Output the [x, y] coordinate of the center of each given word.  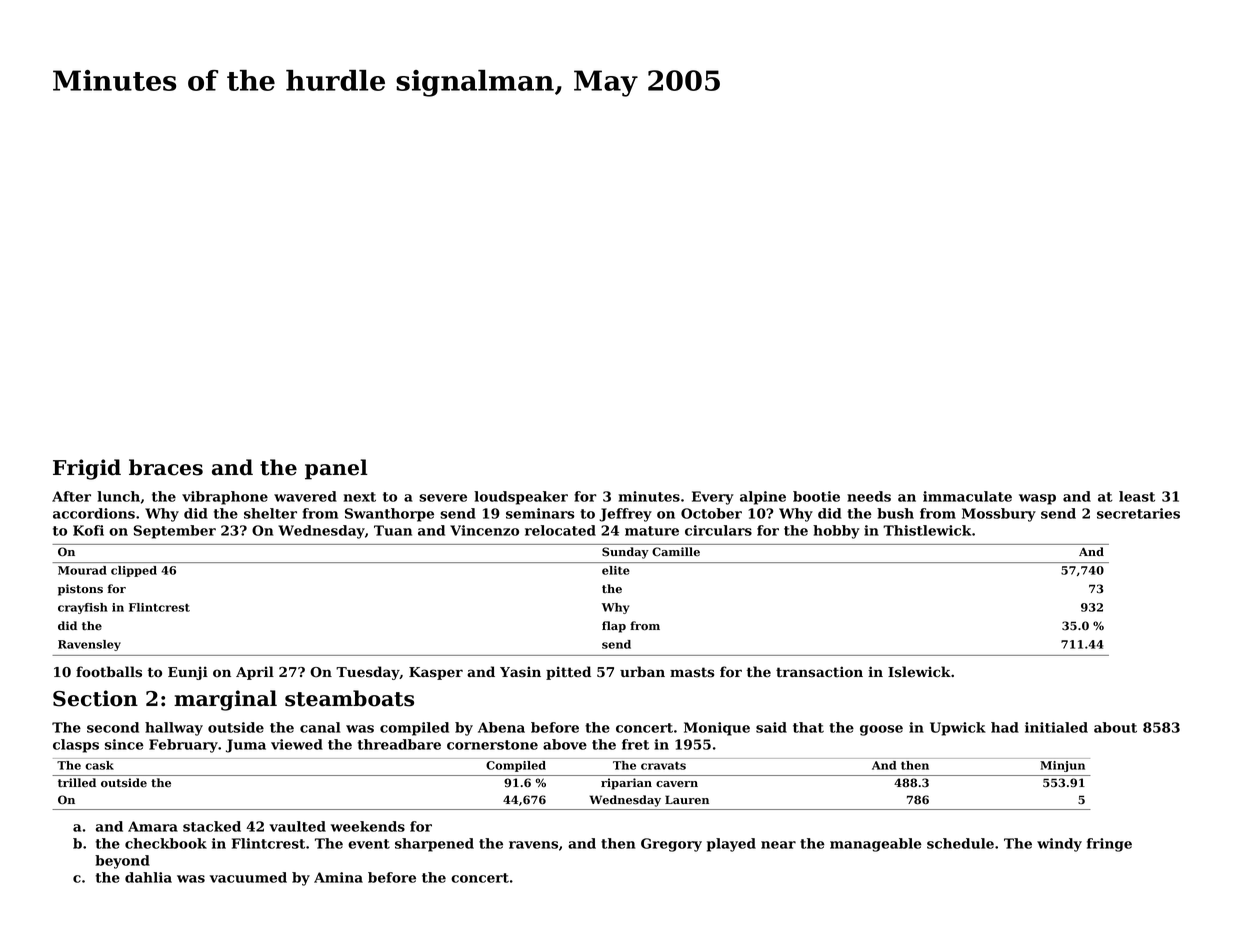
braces [166, 467]
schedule [960, 843]
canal [320, 727]
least [1137, 496]
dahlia [148, 877]
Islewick [919, 672]
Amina [338, 877]
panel [336, 469]
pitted [568, 673]
